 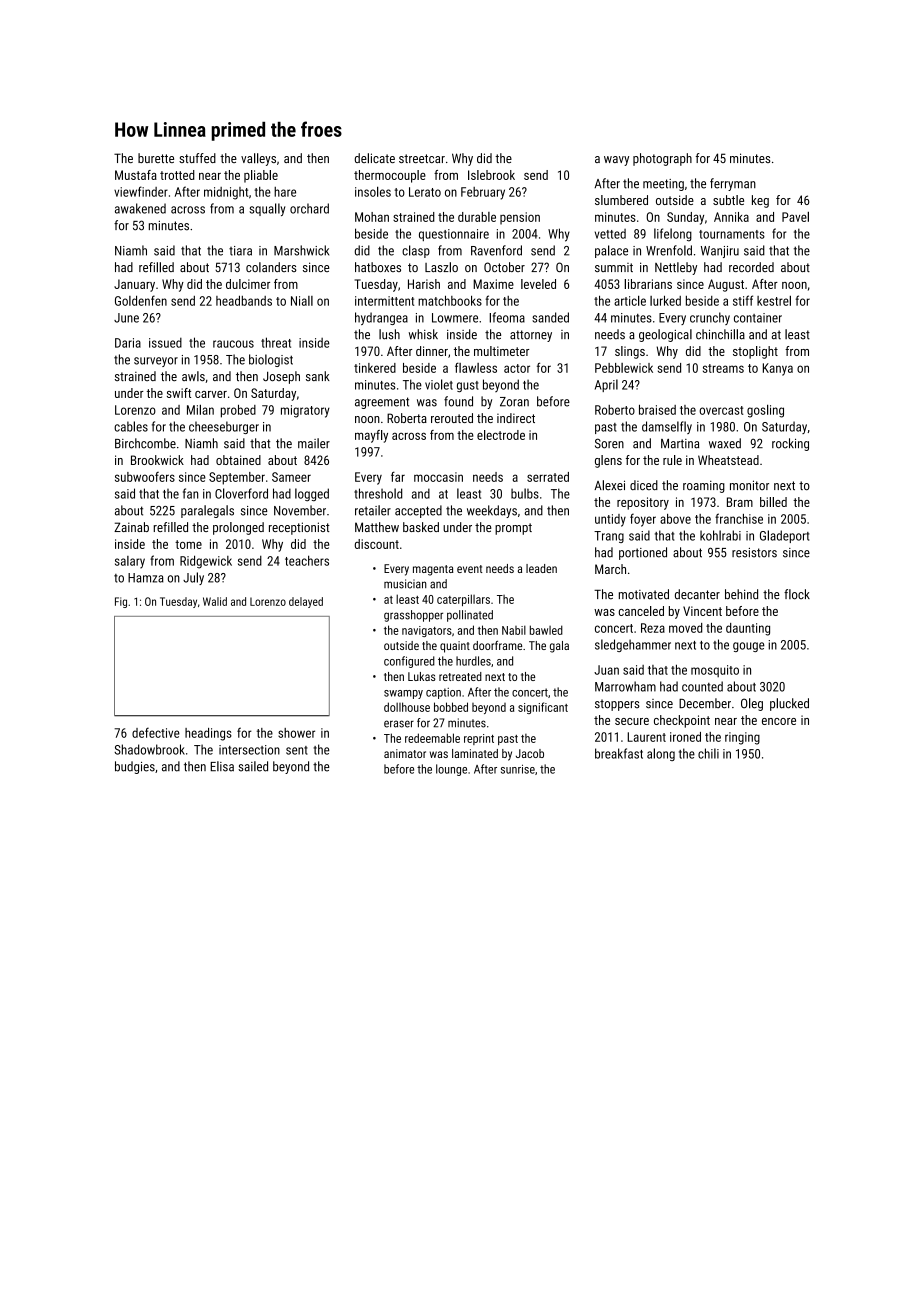 What do you see at coordinates (140, 208) in the image?
I see `awakened` at bounding box center [140, 208].
